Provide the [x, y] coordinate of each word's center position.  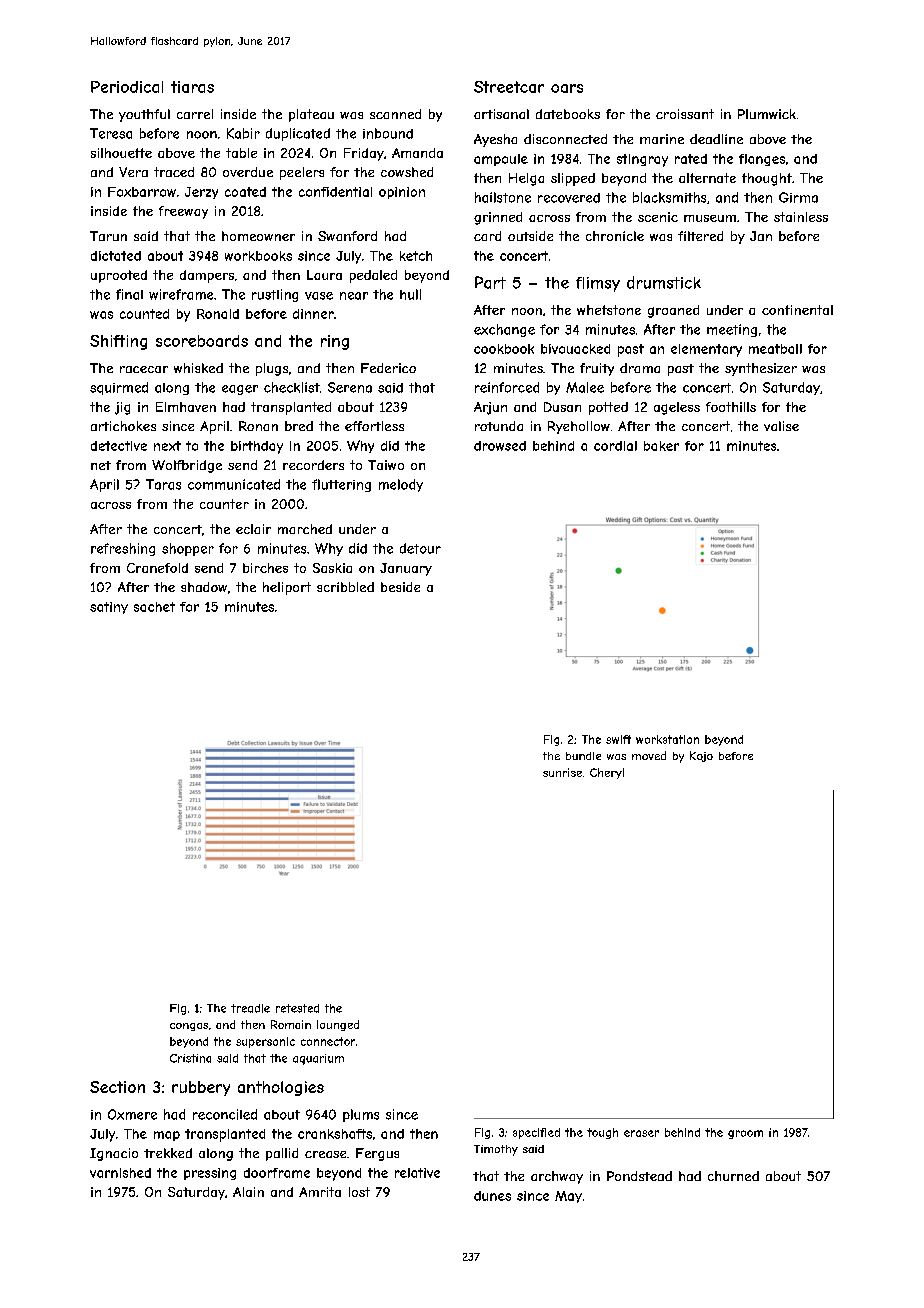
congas [189, 1027]
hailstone [503, 197]
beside [400, 587]
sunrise [562, 772]
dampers [207, 276]
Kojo [701, 756]
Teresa [111, 133]
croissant [685, 114]
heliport [287, 588]
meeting [732, 330]
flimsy [598, 284]
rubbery [201, 1088]
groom [745, 1134]
